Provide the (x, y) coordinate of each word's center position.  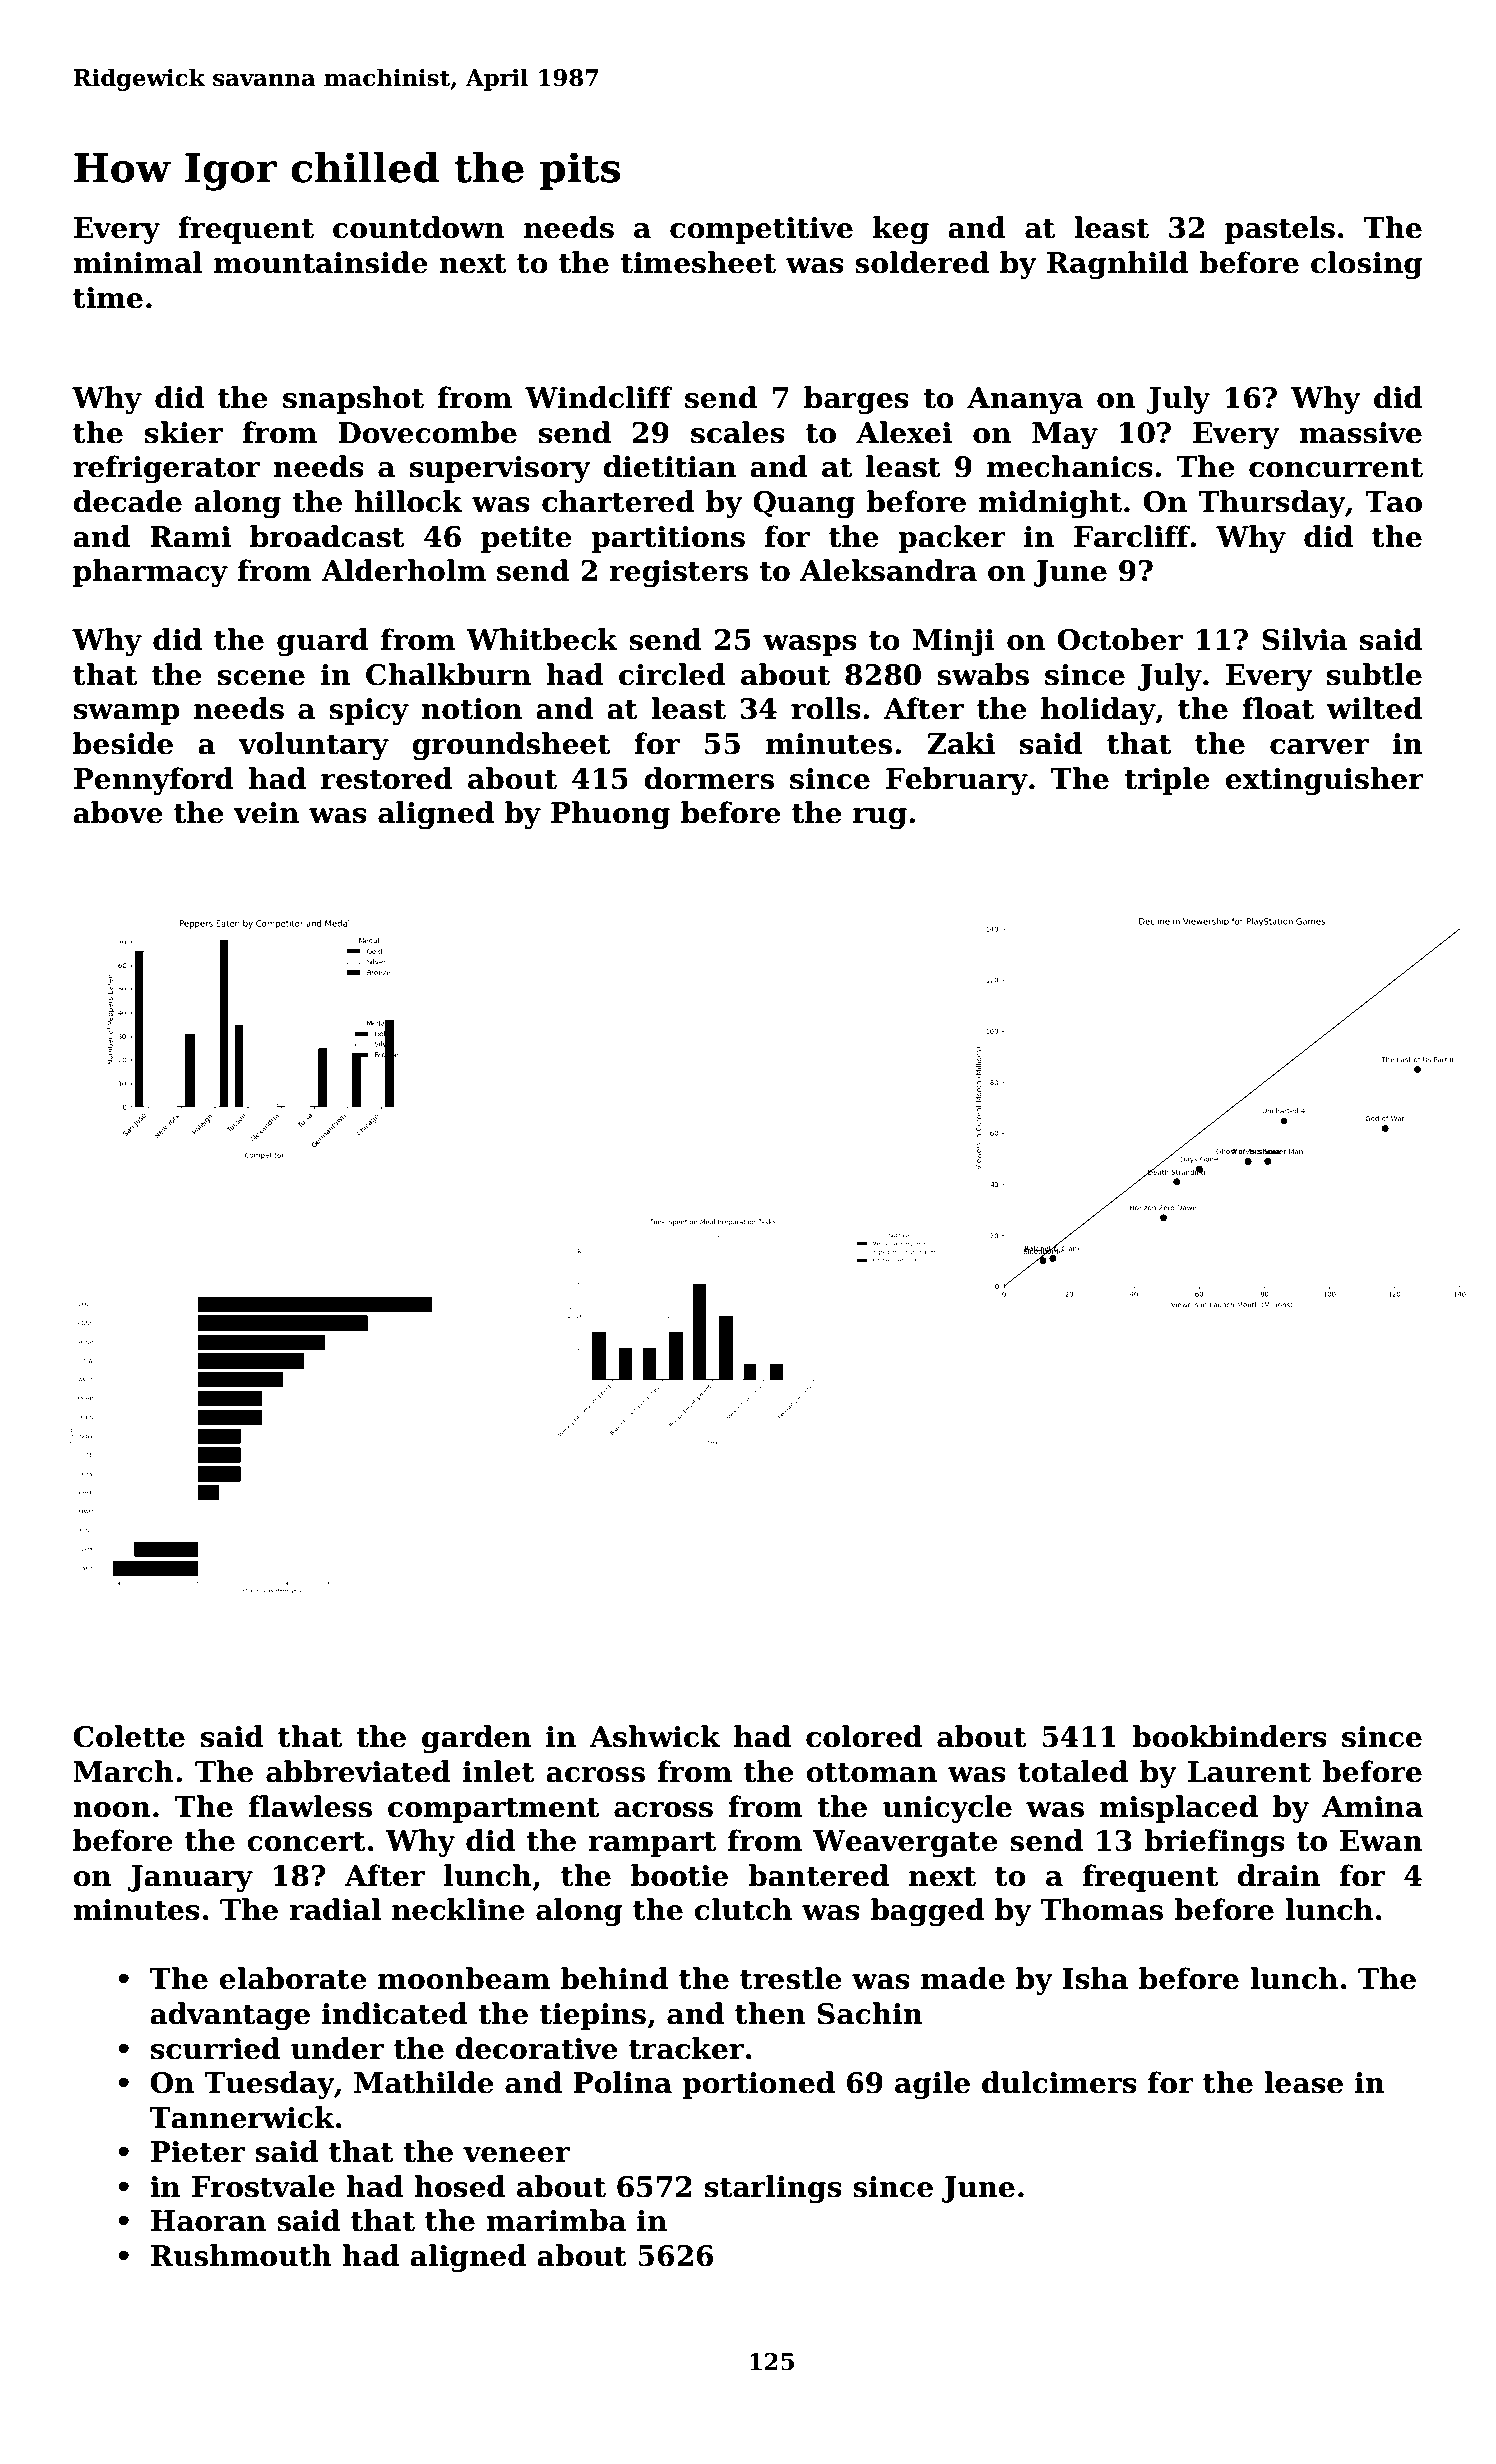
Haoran (208, 2221)
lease (1303, 2082)
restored (387, 778)
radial (335, 1909)
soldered (922, 262)
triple (1167, 781)
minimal (137, 262)
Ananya (1025, 400)
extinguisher (1324, 781)
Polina (622, 2082)
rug (880, 818)
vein (266, 813)
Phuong (610, 815)
